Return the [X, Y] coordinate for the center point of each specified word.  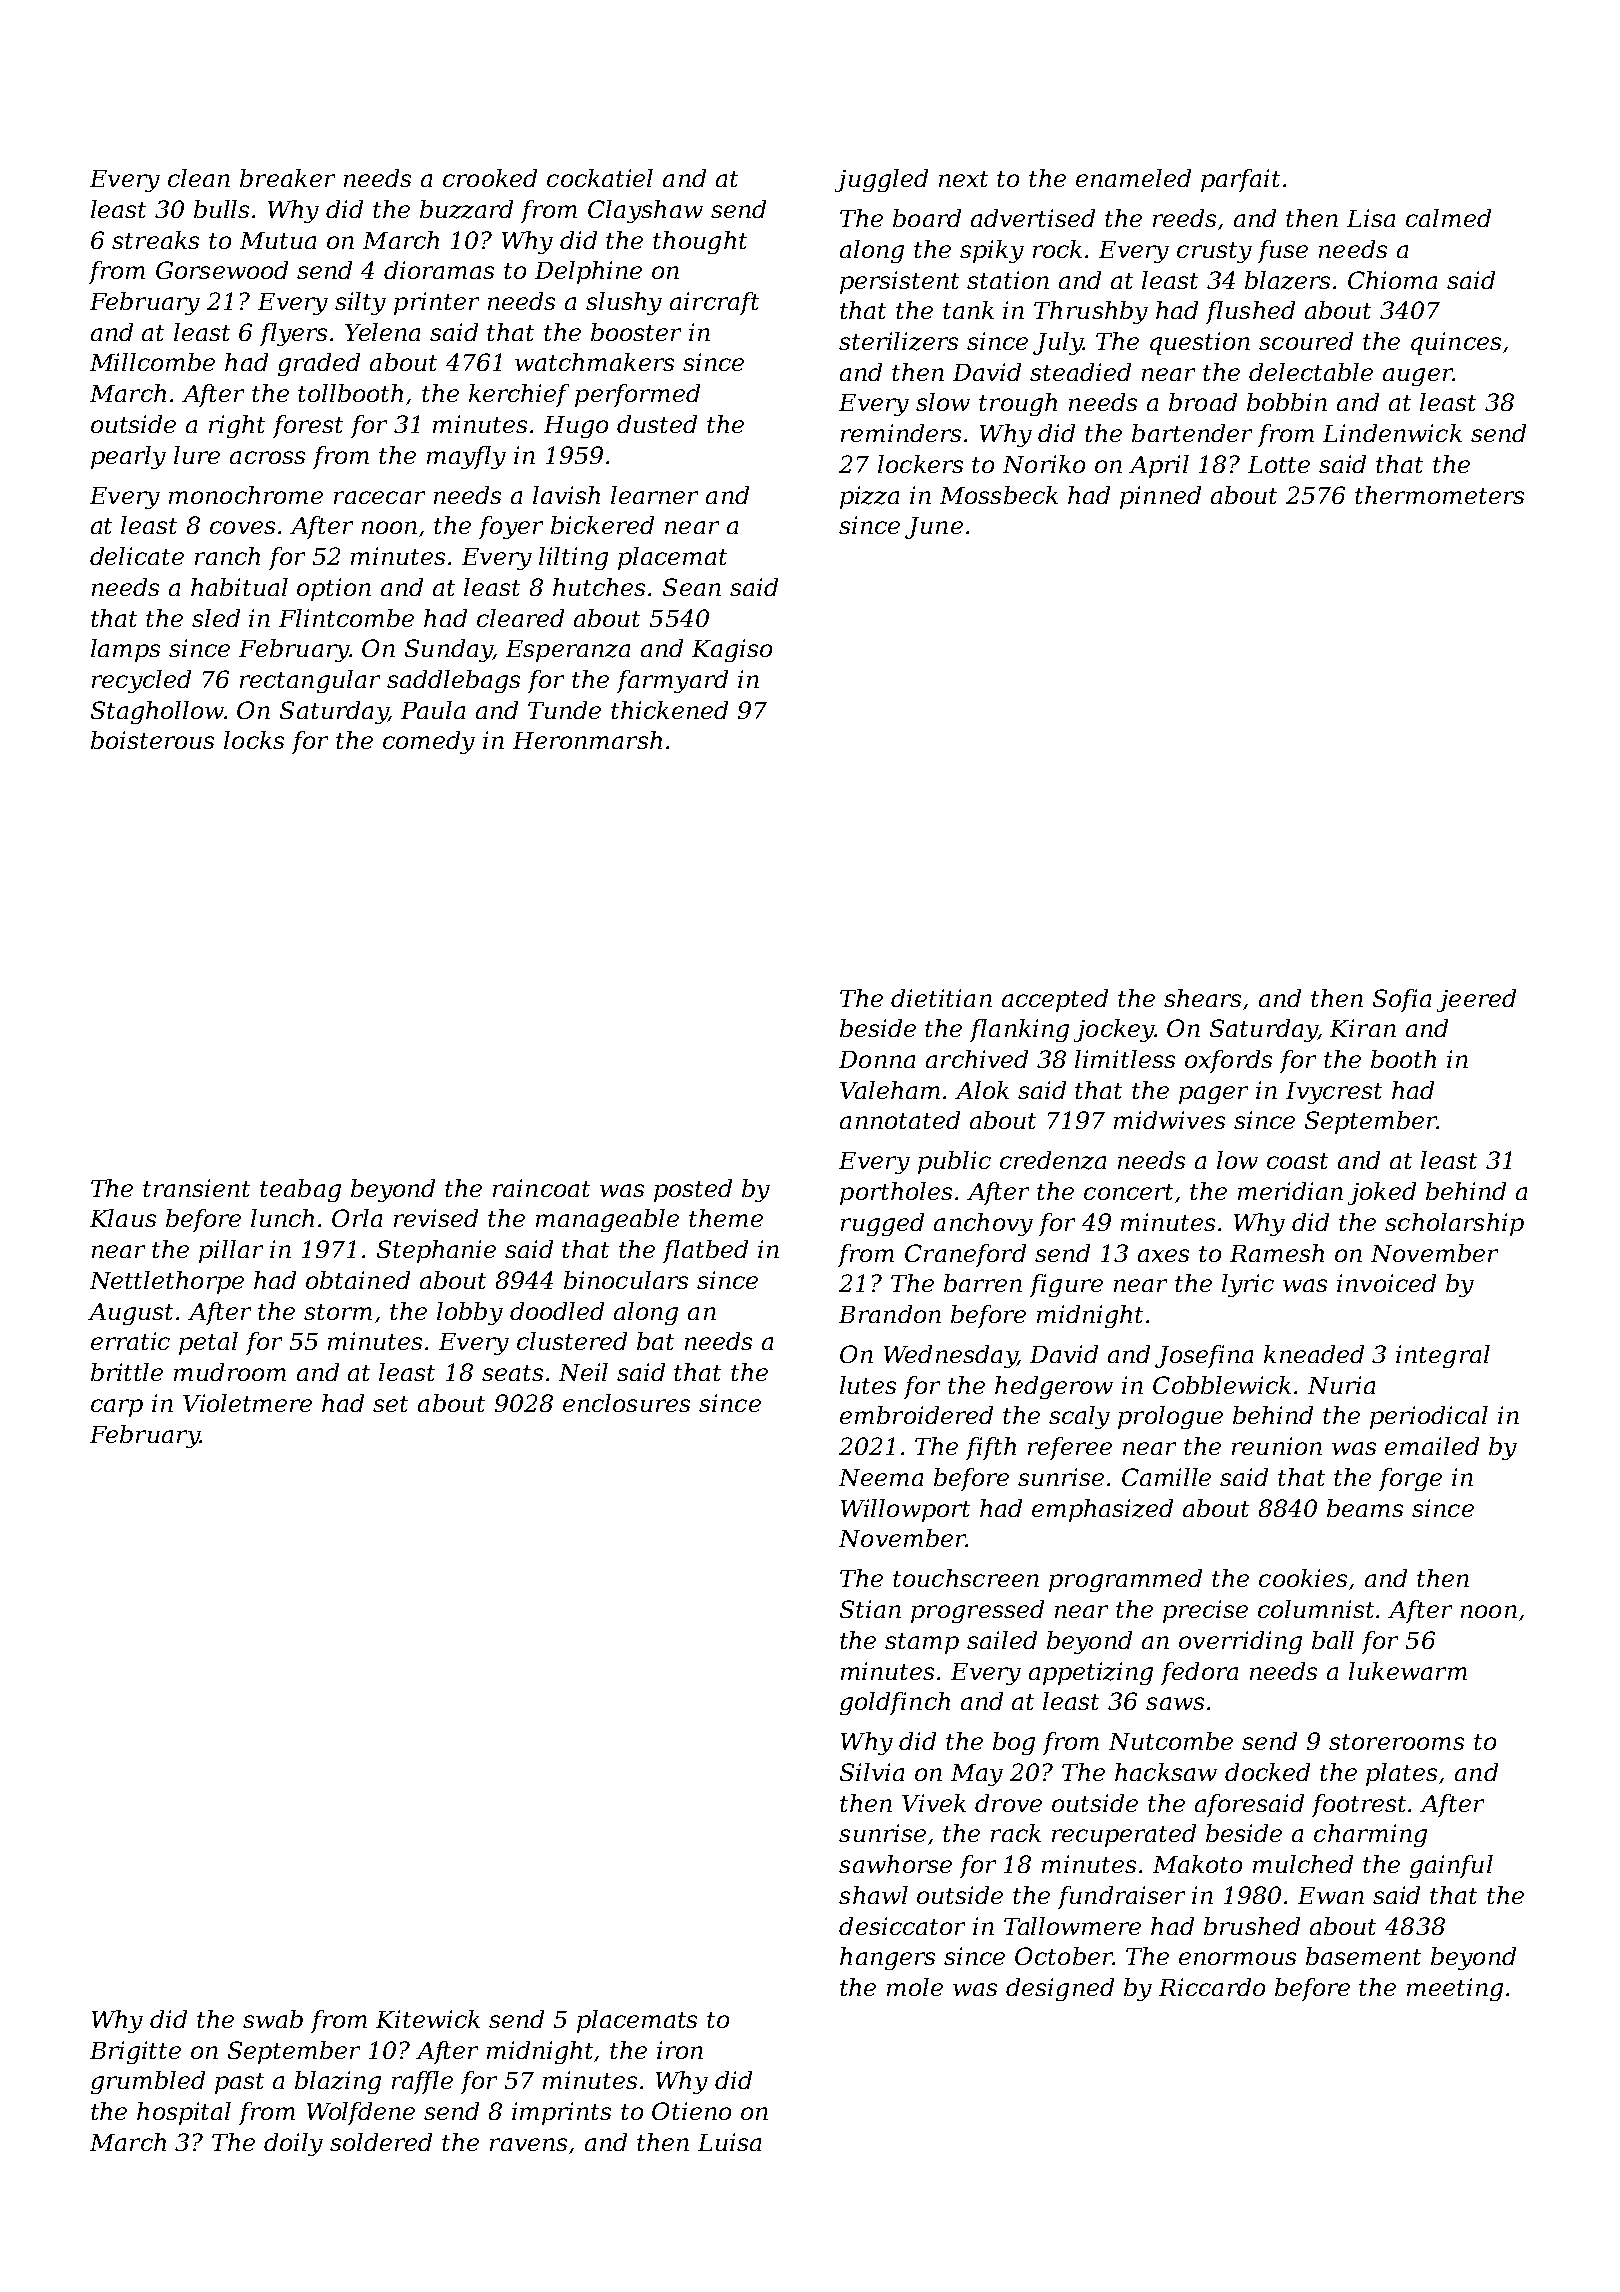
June [934, 528]
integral [1443, 1356]
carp [117, 1408]
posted [693, 1190]
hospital [184, 2113]
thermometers [1439, 495]
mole [915, 1987]
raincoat [541, 1188]
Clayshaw [645, 211]
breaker [287, 178]
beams [1365, 1508]
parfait [1240, 180]
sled [216, 618]
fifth [991, 1448]
